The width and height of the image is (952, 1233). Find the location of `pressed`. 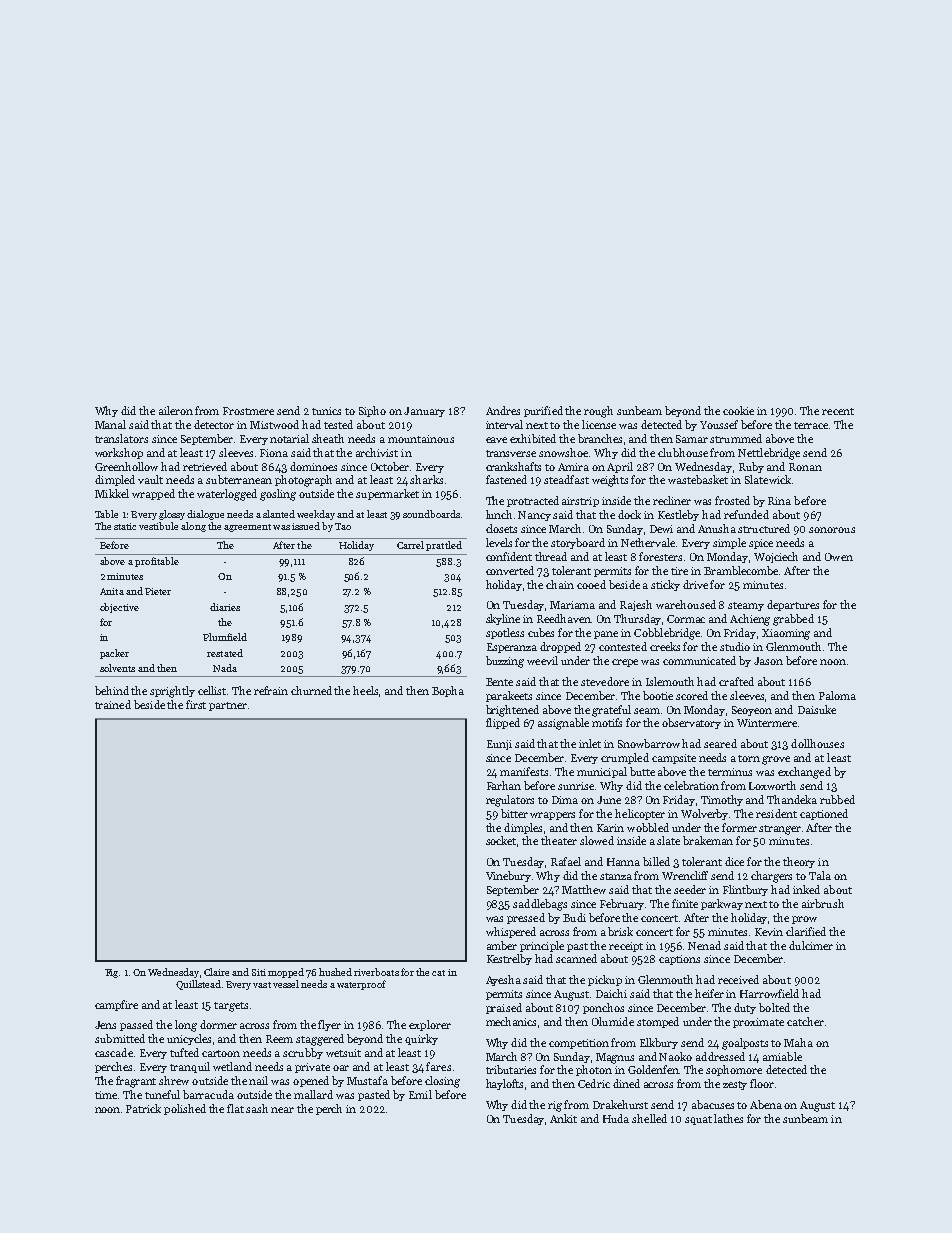

pressed is located at coordinates (526, 918).
